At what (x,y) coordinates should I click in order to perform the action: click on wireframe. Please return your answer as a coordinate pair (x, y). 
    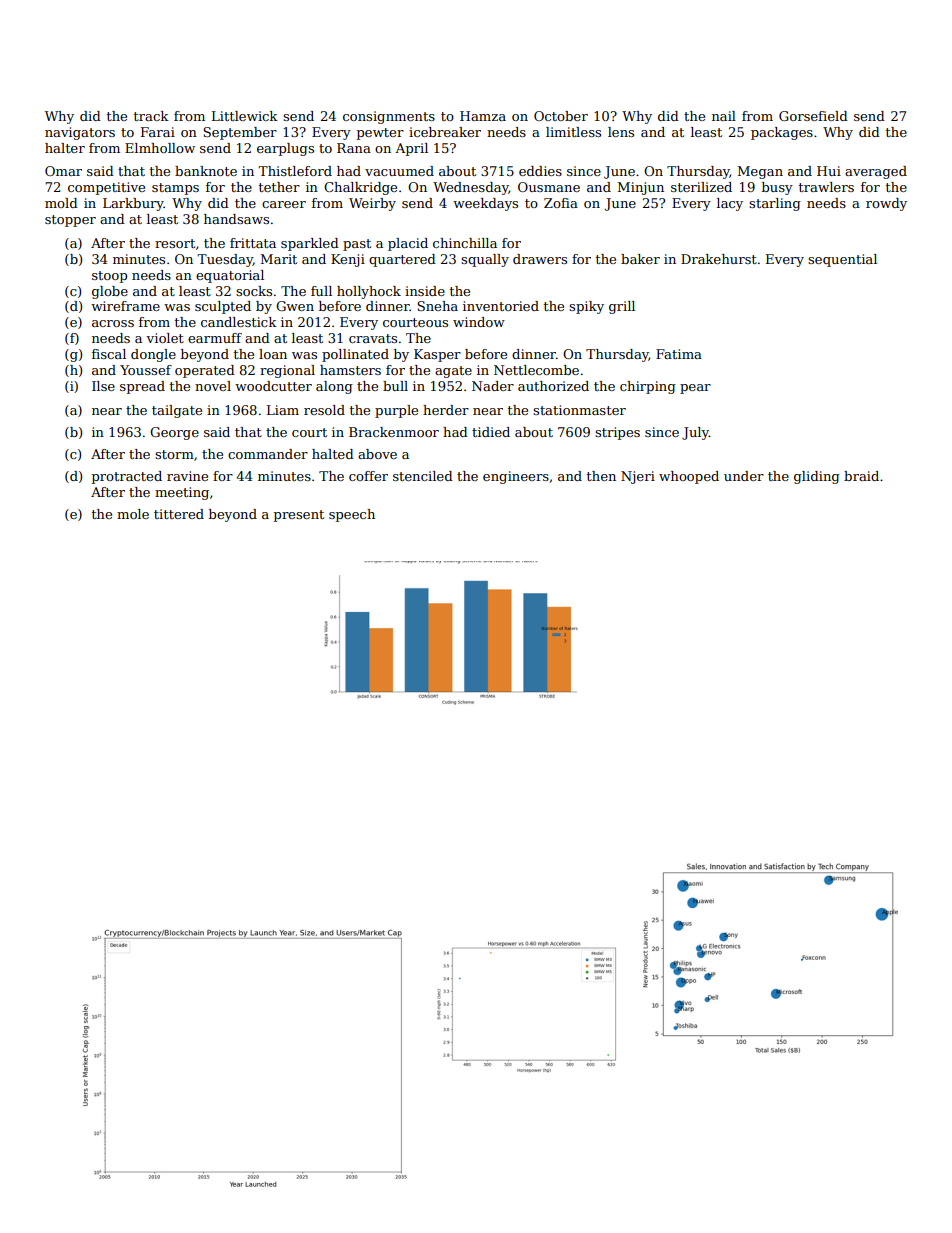
    Looking at the image, I should click on (125, 306).
